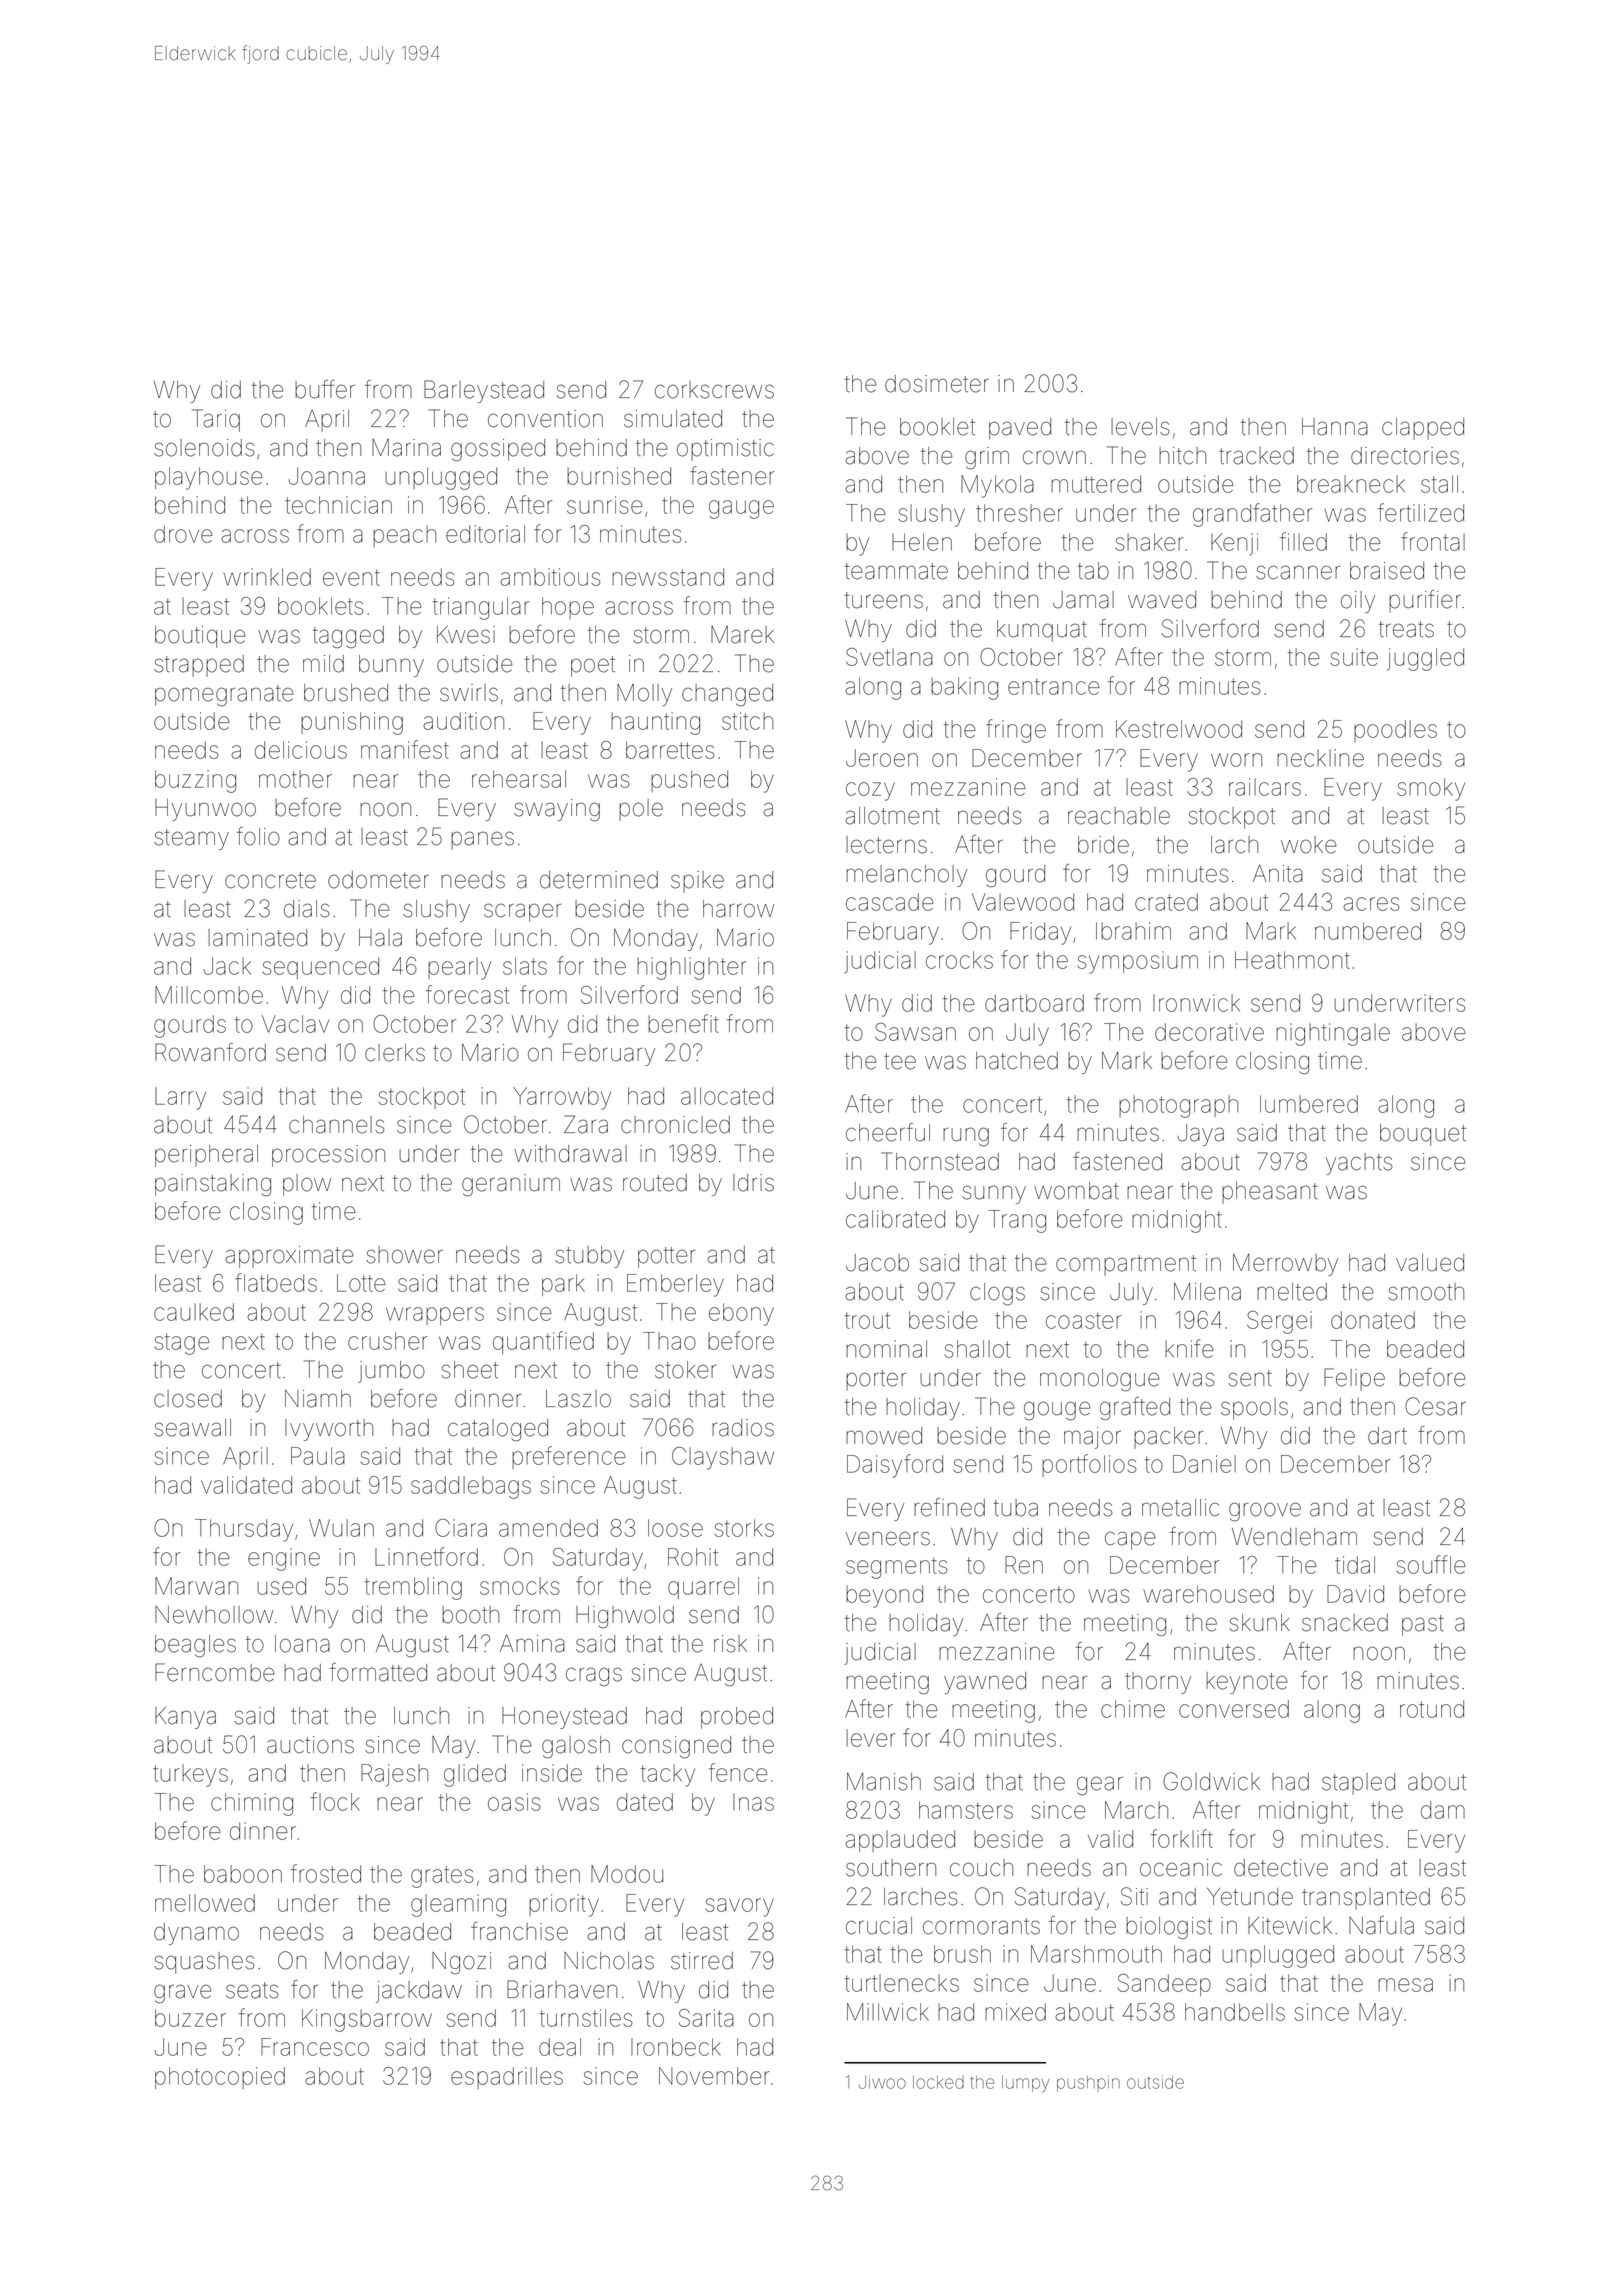 This screenshot has width=1620, height=2292. Describe the element at coordinates (195, 781) in the screenshot. I see `buzzing` at that location.
